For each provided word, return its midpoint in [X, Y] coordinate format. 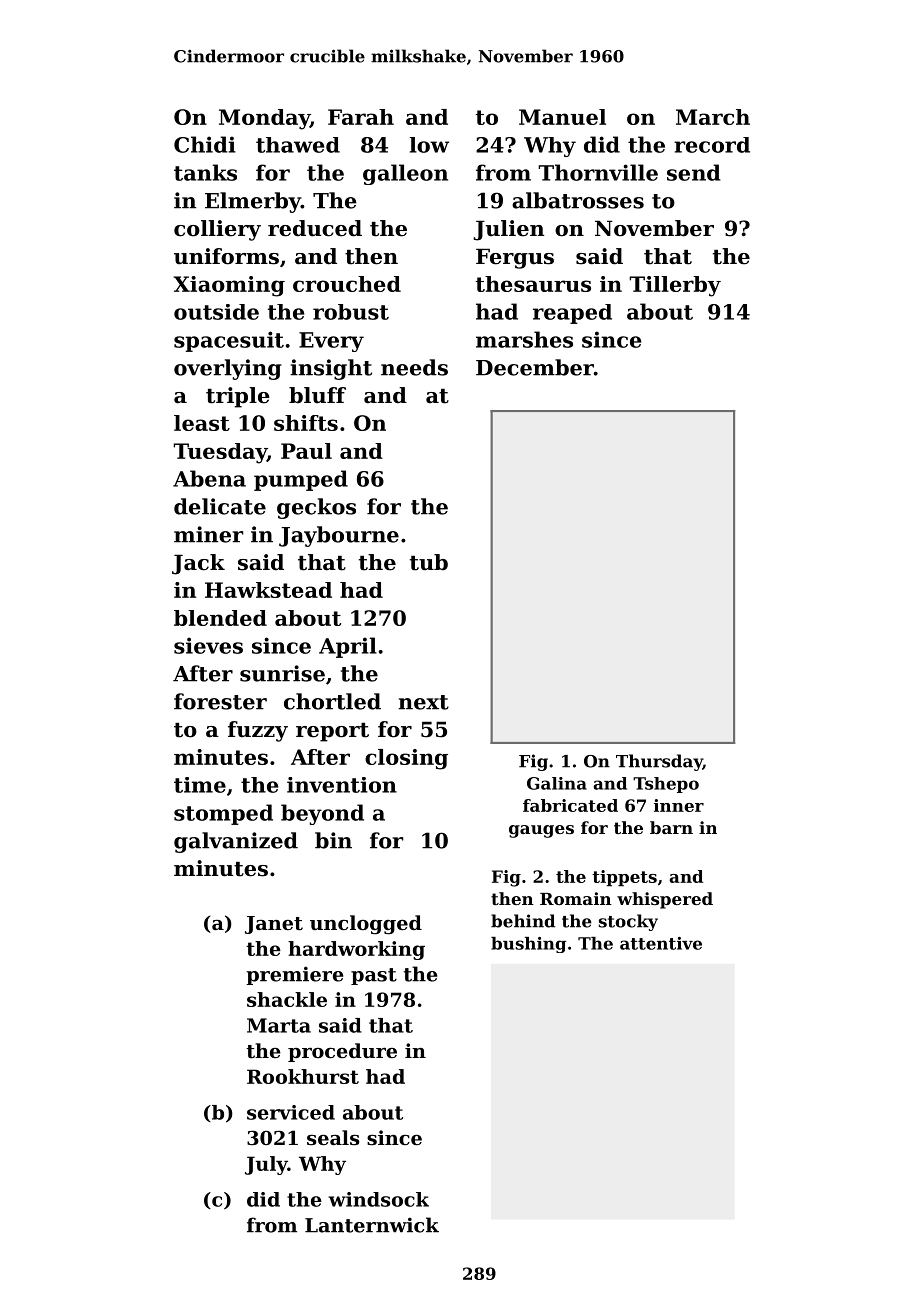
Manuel [562, 117]
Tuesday [220, 453]
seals [333, 1138]
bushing [528, 945]
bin [333, 840]
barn [671, 827]
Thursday [659, 762]
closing [406, 759]
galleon [405, 174]
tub [429, 562]
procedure [342, 1052]
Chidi [205, 144]
